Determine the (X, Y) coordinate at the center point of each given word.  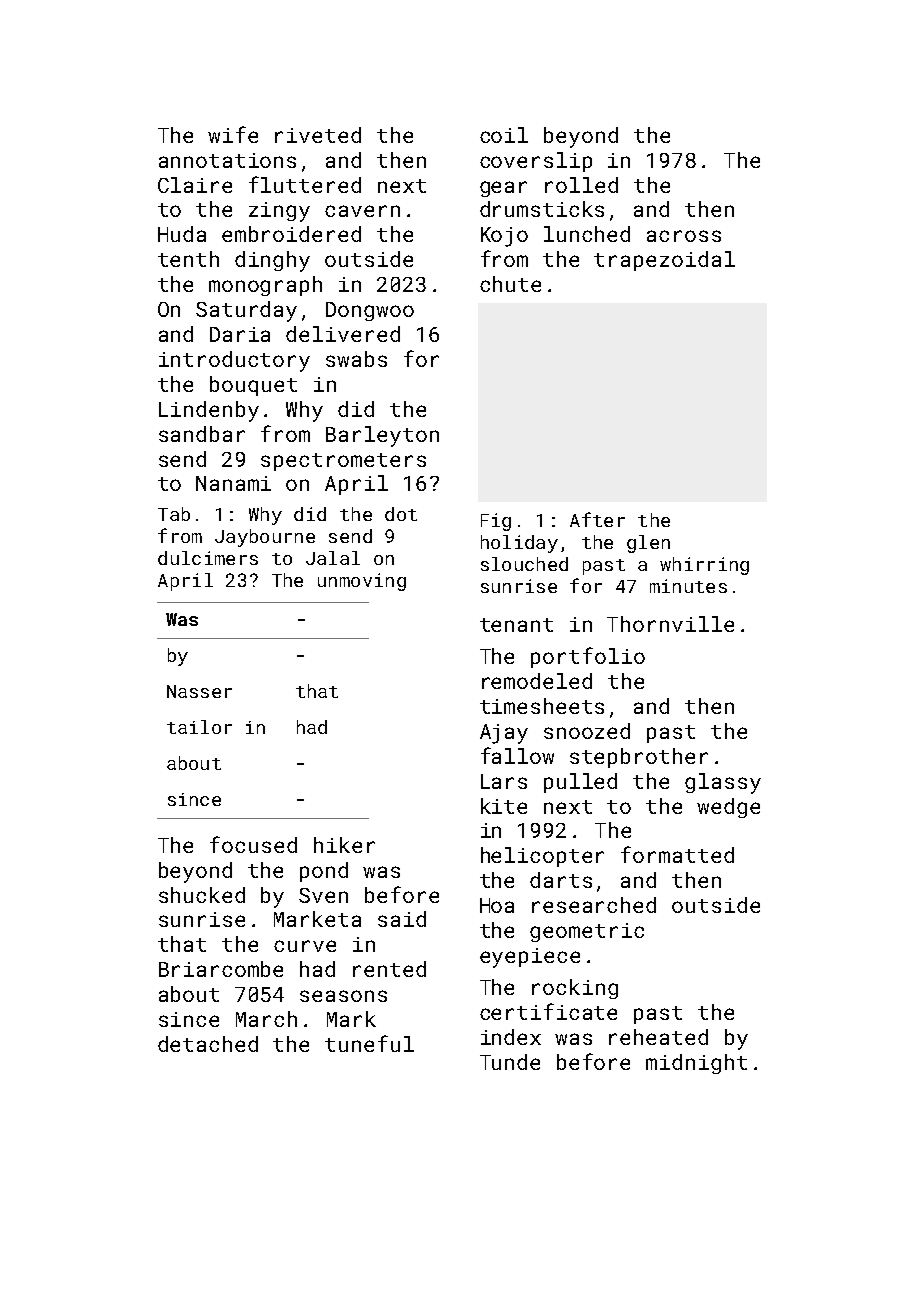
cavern (362, 211)
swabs (356, 359)
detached (208, 1044)
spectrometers (343, 462)
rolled (581, 185)
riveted (318, 135)
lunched (587, 234)
